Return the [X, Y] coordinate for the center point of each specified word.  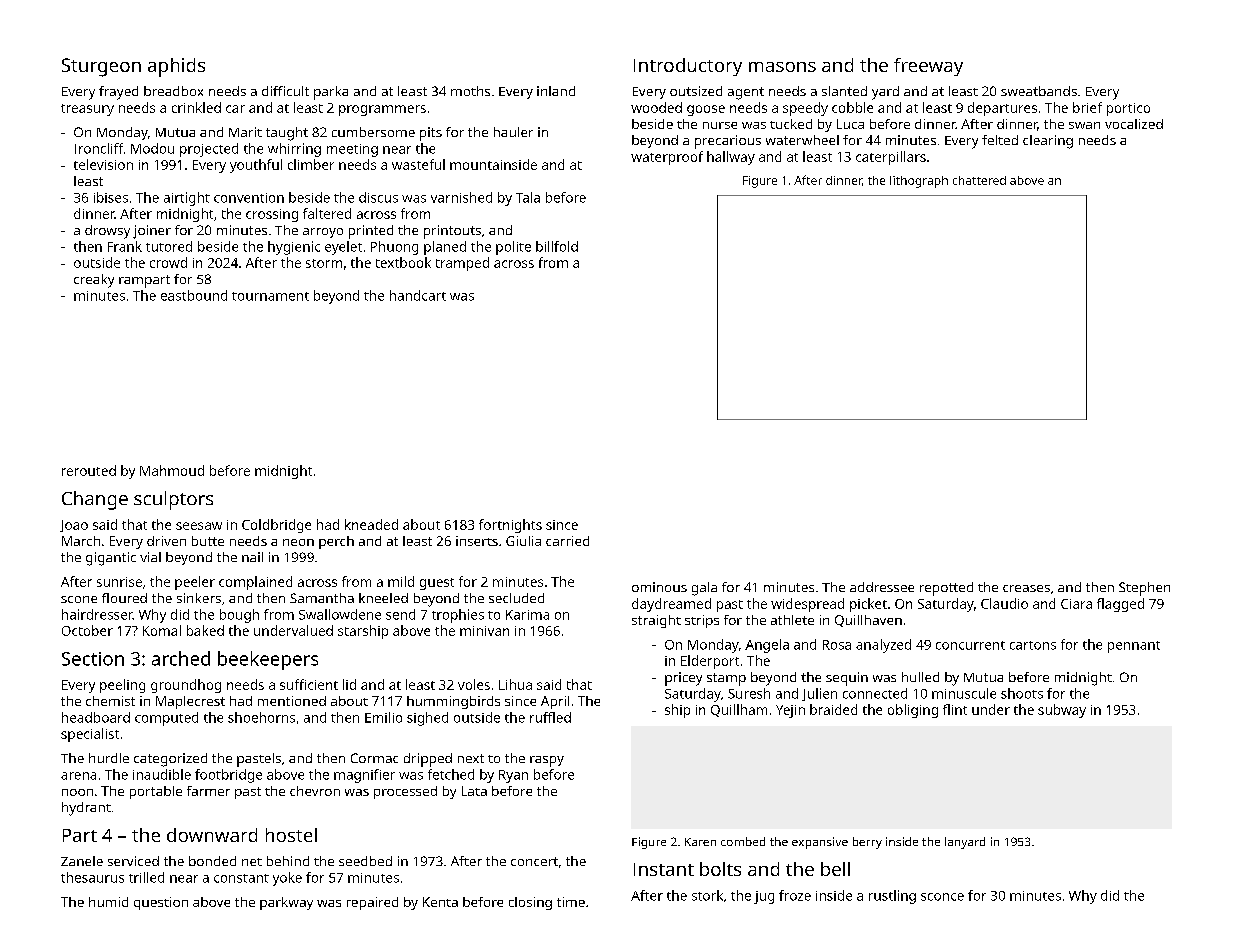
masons [782, 67]
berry [867, 843]
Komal [162, 630]
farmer [208, 791]
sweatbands [1039, 91]
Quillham [739, 710]
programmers [382, 110]
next [471, 758]
